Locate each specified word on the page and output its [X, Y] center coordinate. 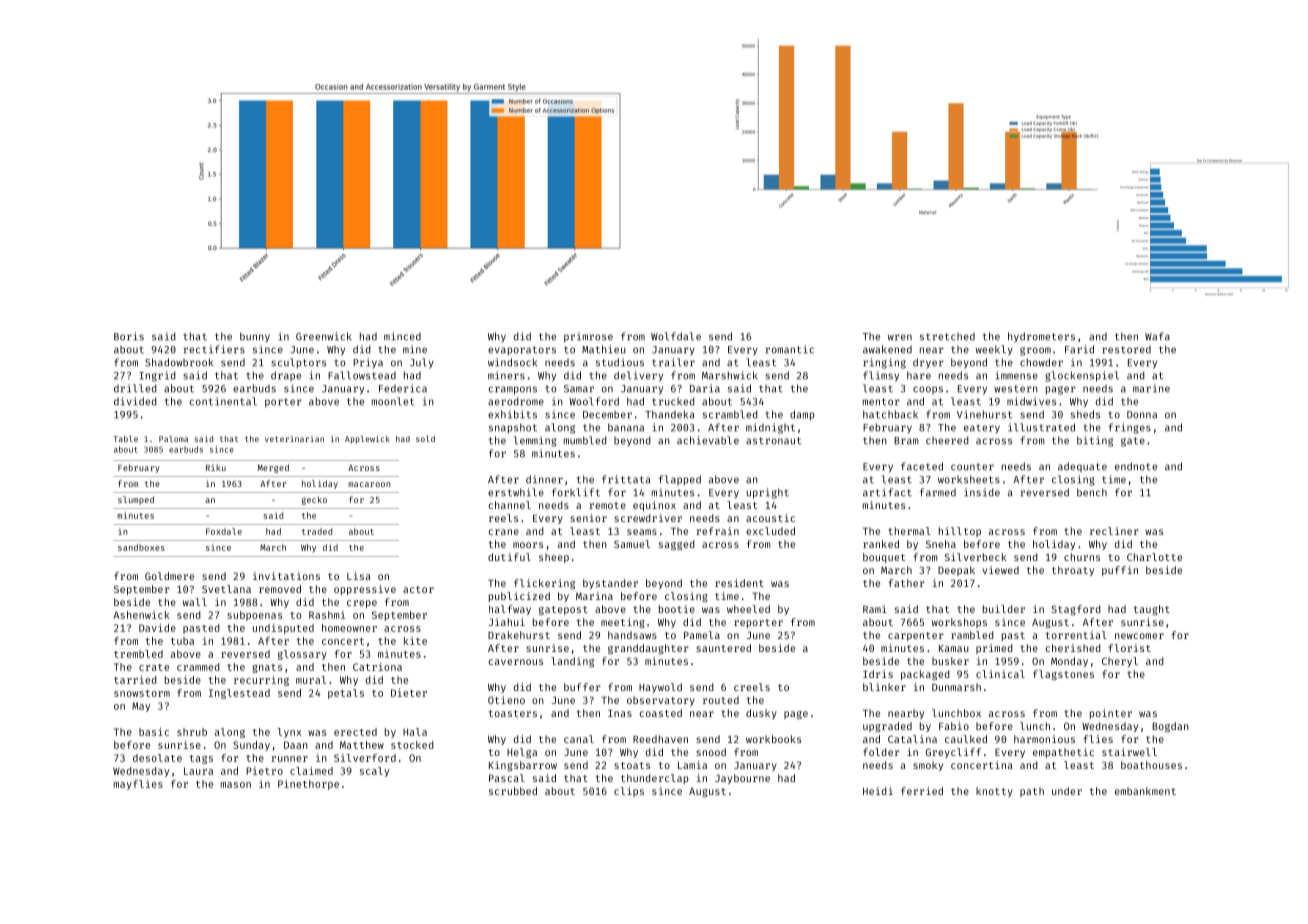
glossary [302, 655]
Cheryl [1120, 662]
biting [1095, 441]
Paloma [173, 439]
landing [572, 662]
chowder [1041, 362]
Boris [129, 336]
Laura [198, 771]
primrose [588, 337]
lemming [535, 441]
